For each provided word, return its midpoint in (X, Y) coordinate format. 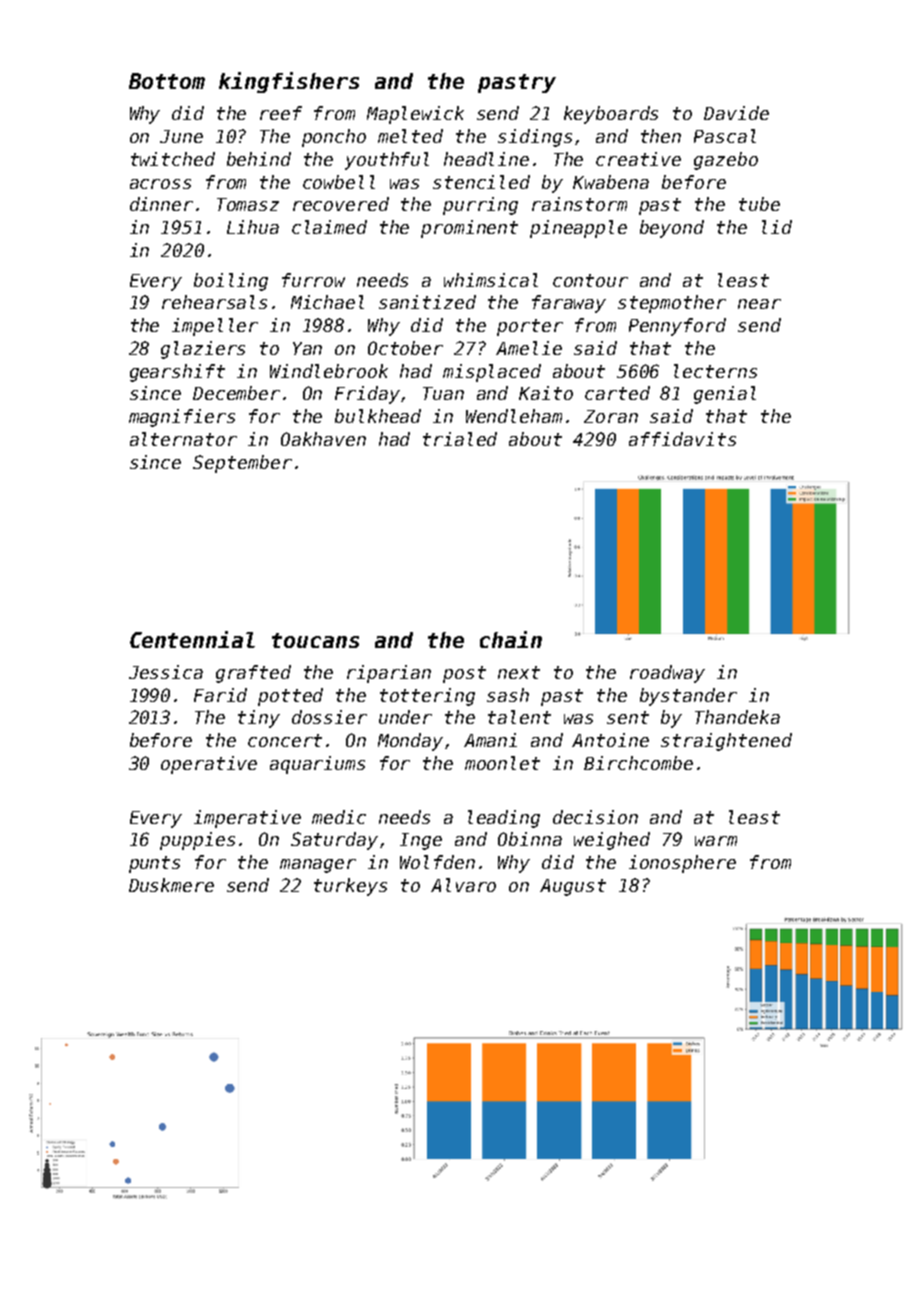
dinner (161, 204)
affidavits (682, 439)
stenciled (481, 182)
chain (511, 639)
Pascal (725, 136)
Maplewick (415, 115)
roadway (667, 674)
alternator (183, 439)
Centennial (192, 639)
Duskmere (171, 885)
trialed (460, 439)
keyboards (611, 115)
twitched (173, 159)
